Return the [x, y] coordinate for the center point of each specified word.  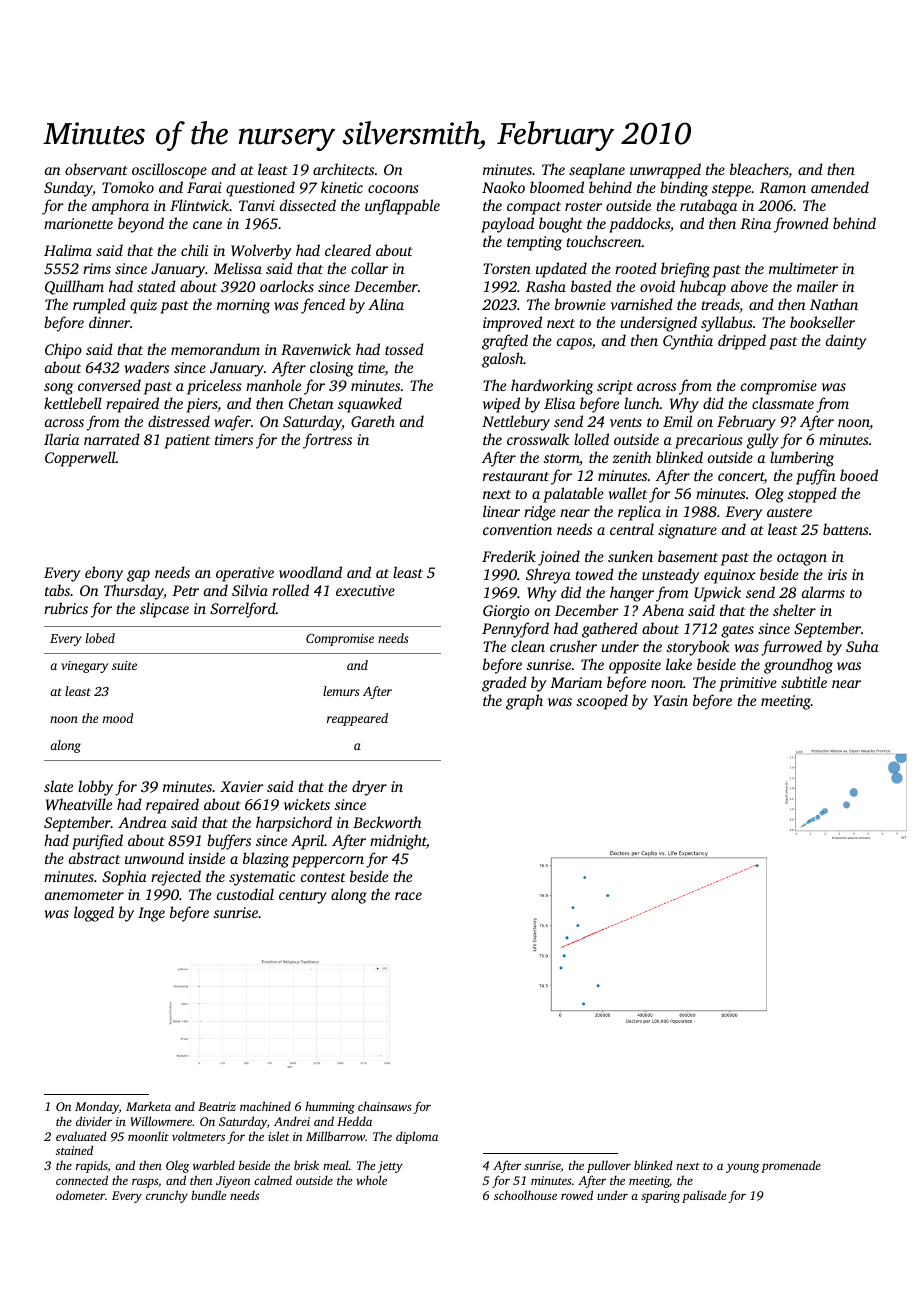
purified [97, 842]
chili [194, 250]
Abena [663, 610]
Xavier [242, 786]
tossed [404, 349]
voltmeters [198, 1136]
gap [138, 576]
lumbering [802, 459]
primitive [748, 684]
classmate [783, 403]
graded [504, 684]
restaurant [516, 476]
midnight [398, 842]
